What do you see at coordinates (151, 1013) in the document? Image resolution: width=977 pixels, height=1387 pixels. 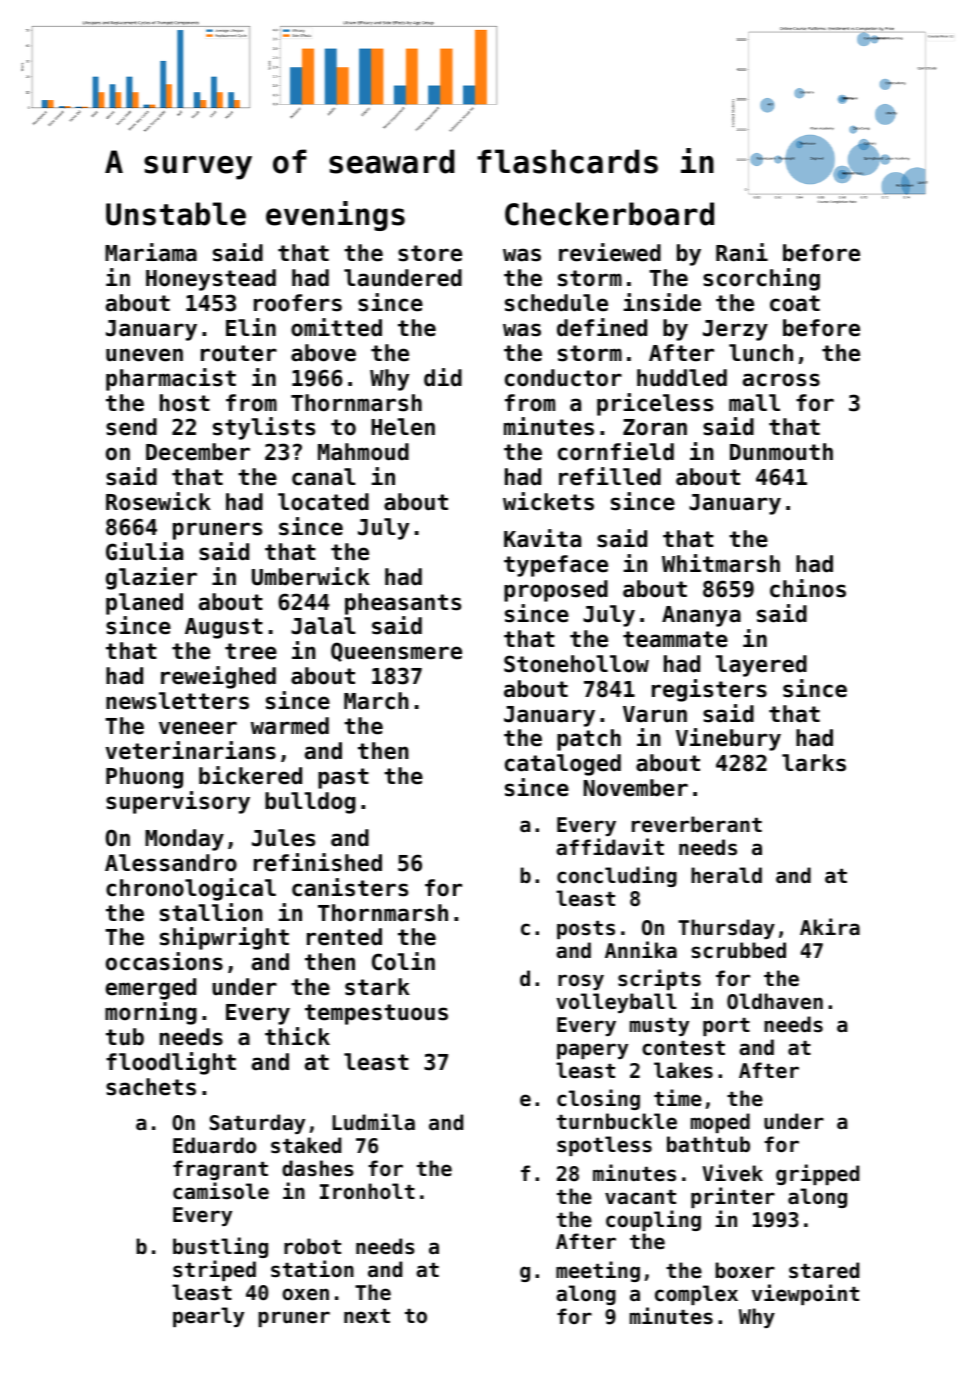 I see `morning` at bounding box center [151, 1013].
